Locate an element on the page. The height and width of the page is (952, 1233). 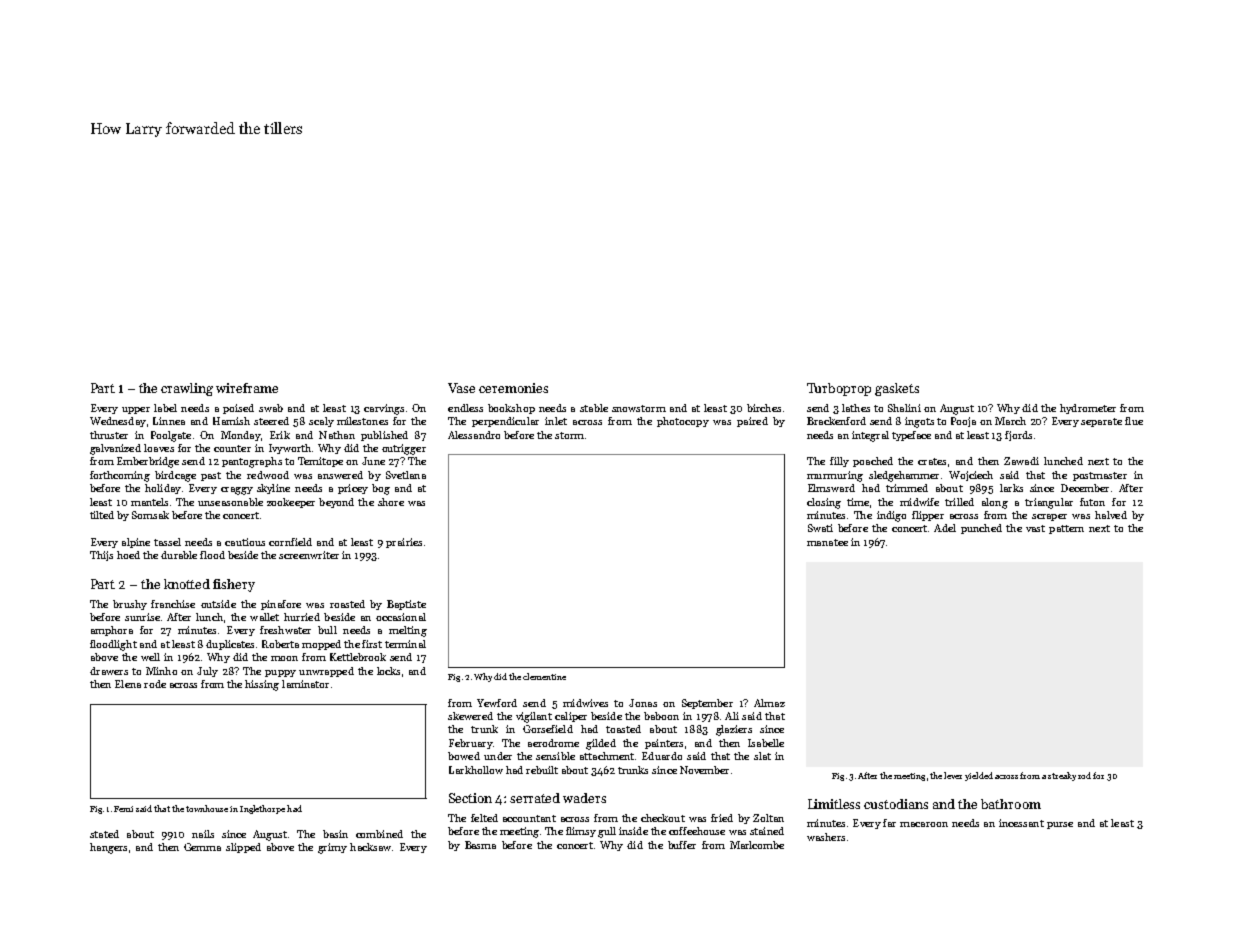
Vase is located at coordinates (461, 388).
